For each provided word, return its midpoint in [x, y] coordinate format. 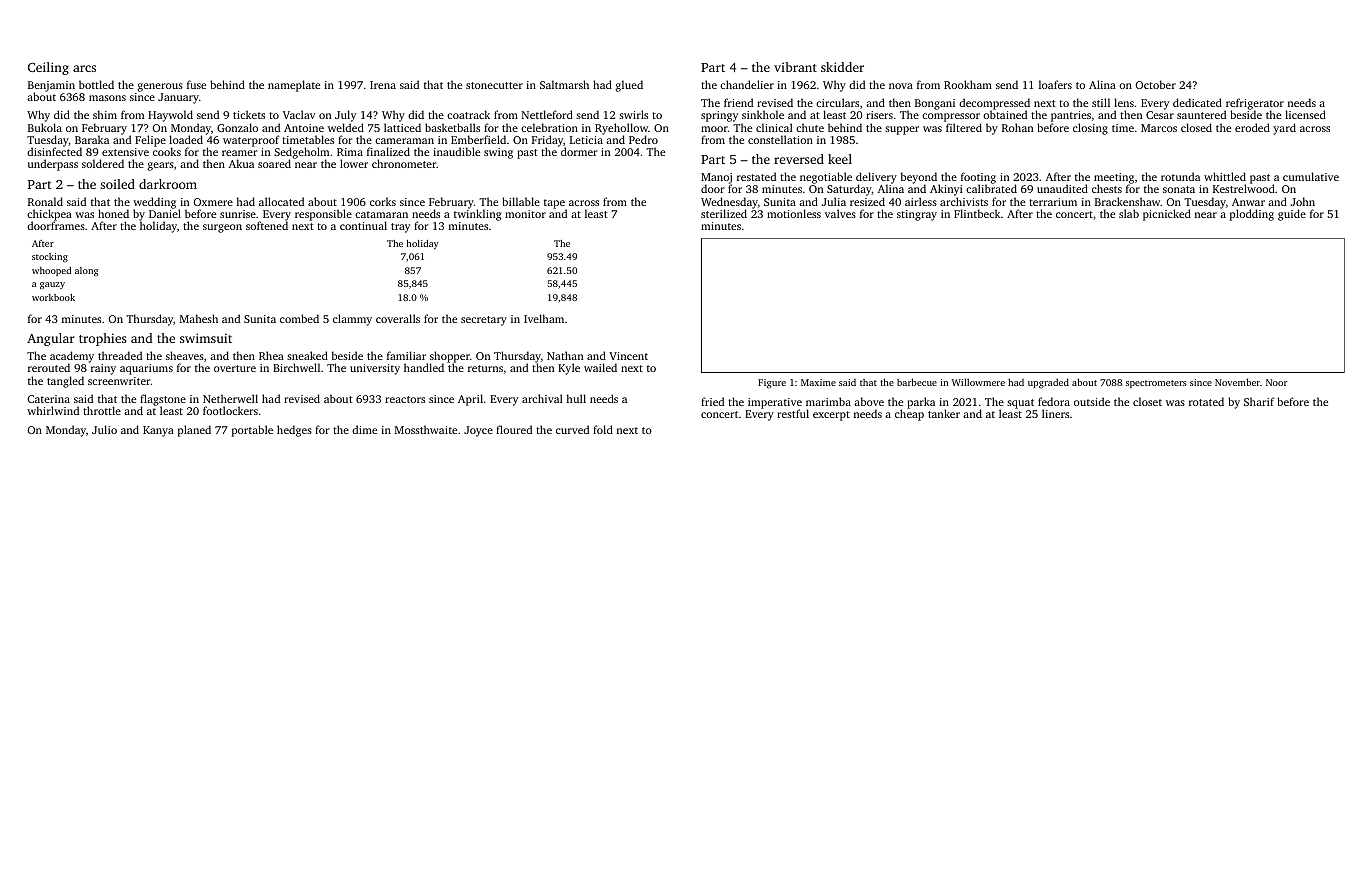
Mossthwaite [426, 429]
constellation [780, 139]
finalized [388, 151]
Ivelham [544, 318]
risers [879, 115]
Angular [51, 339]
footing [978, 178]
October [1155, 84]
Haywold [170, 116]
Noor [1277, 382]
